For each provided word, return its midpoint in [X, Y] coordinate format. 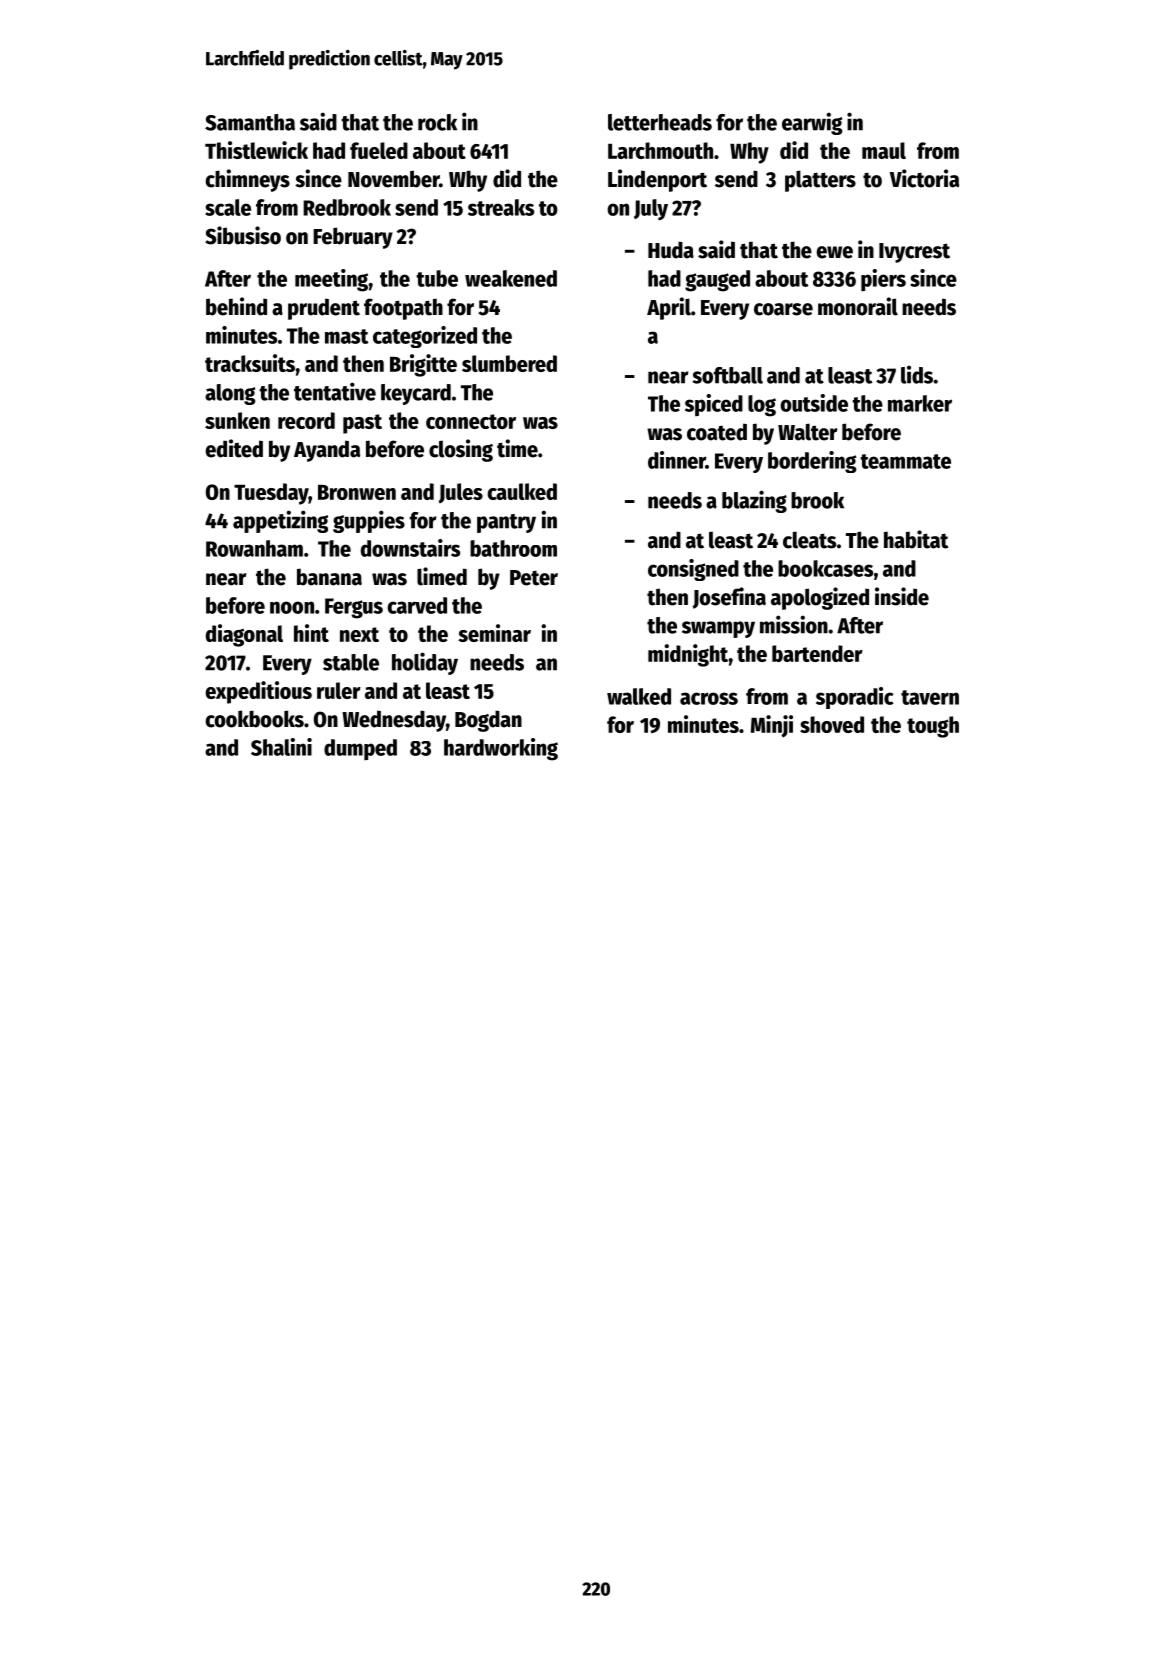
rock [437, 122]
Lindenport [657, 180]
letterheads [660, 122]
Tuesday [271, 494]
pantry [506, 523]
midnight [688, 655]
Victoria [924, 178]
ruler [339, 690]
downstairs [410, 548]
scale [228, 207]
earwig [812, 123]
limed [442, 576]
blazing [754, 501]
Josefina [729, 598]
